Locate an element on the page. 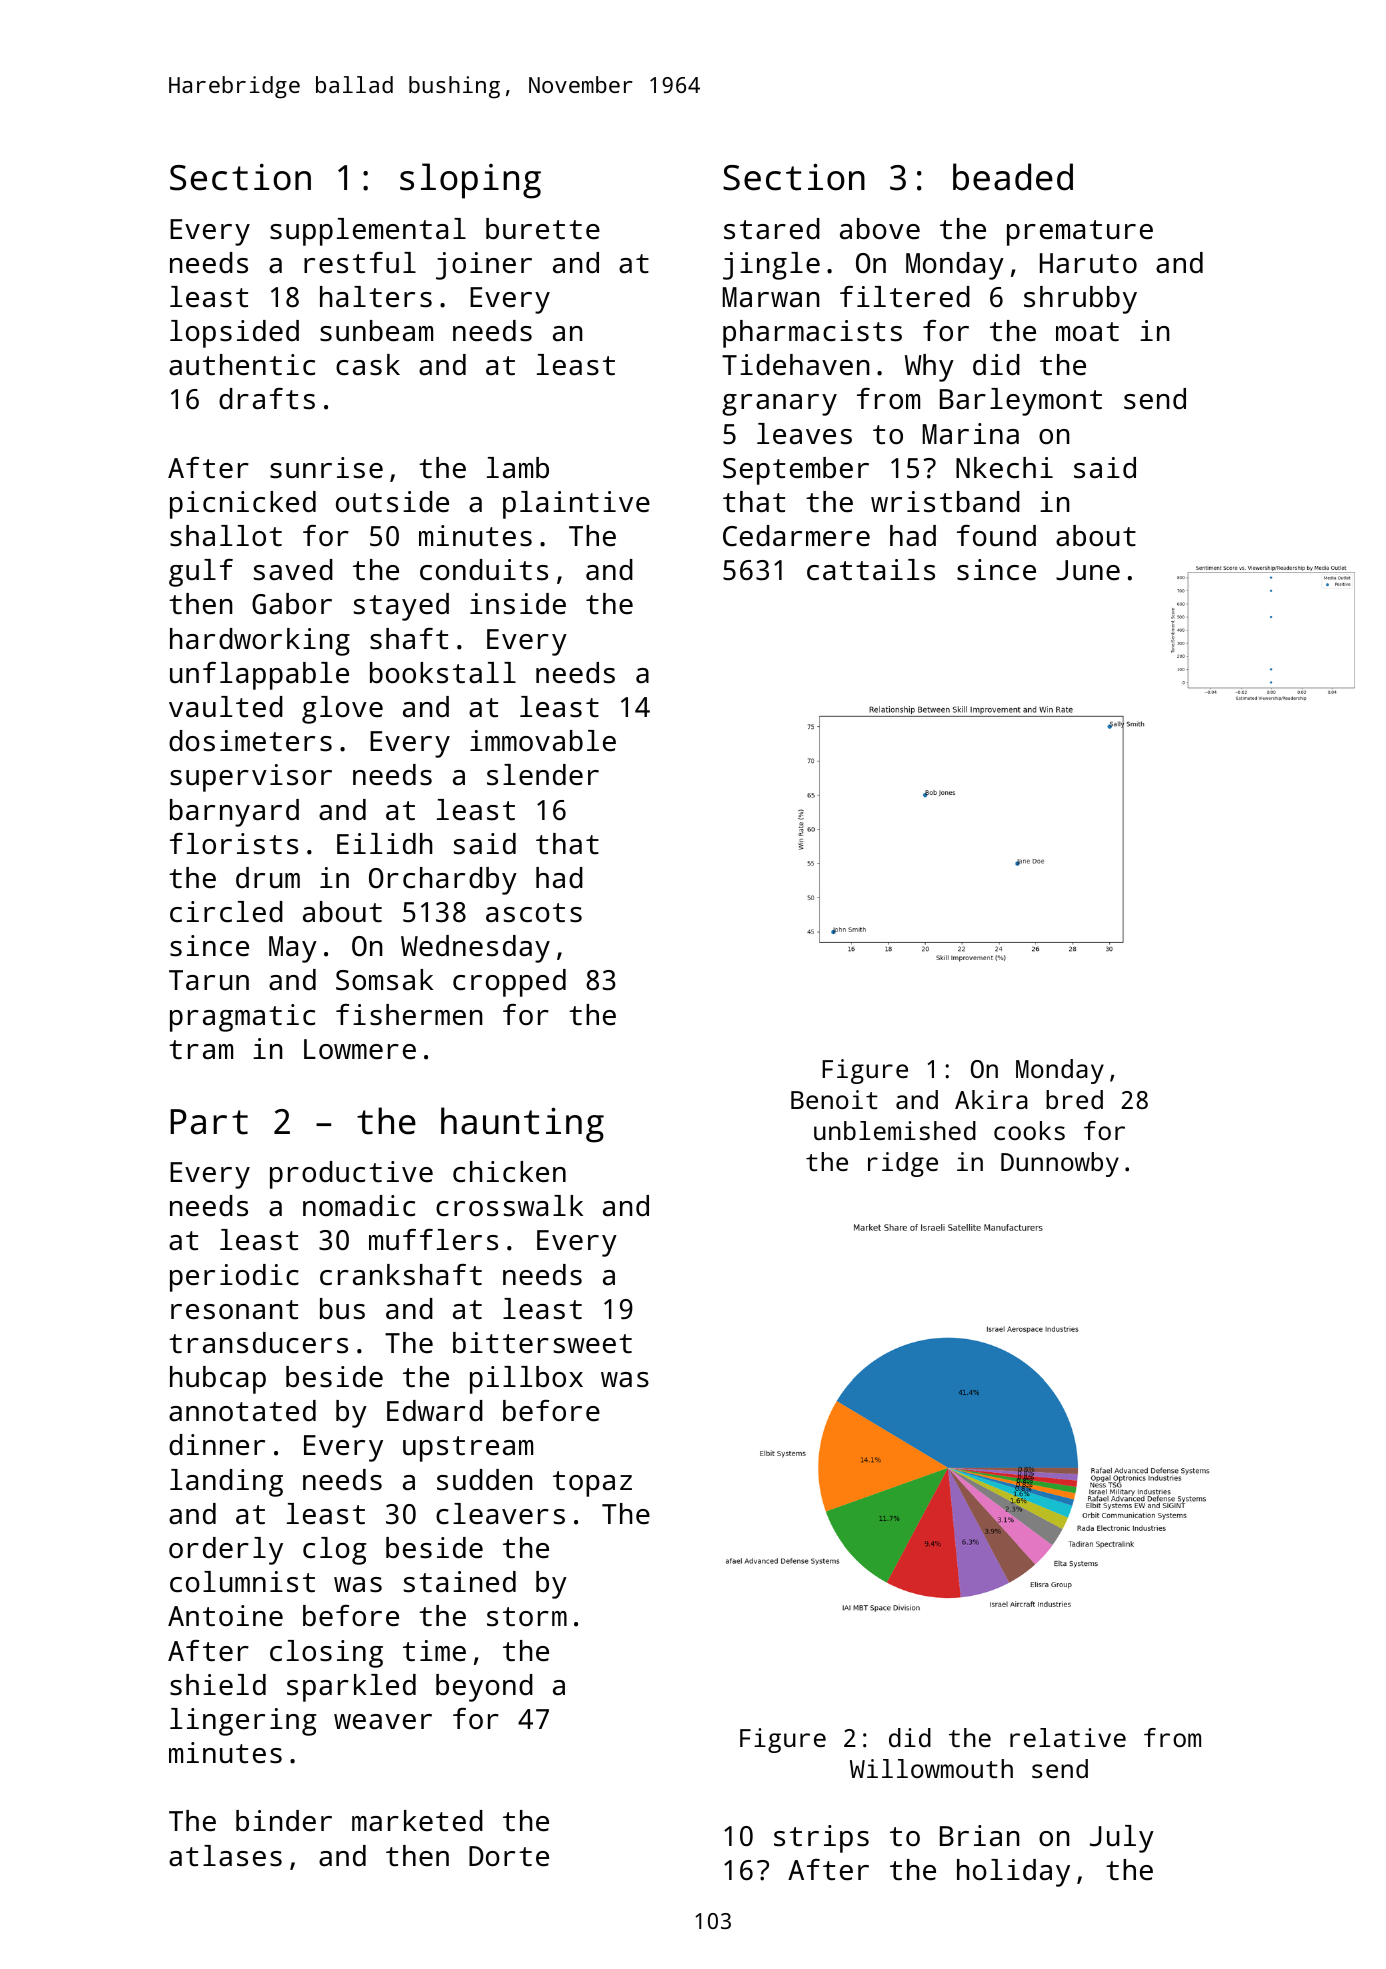 The image size is (1386, 1969). dinner is located at coordinates (217, 1445).
